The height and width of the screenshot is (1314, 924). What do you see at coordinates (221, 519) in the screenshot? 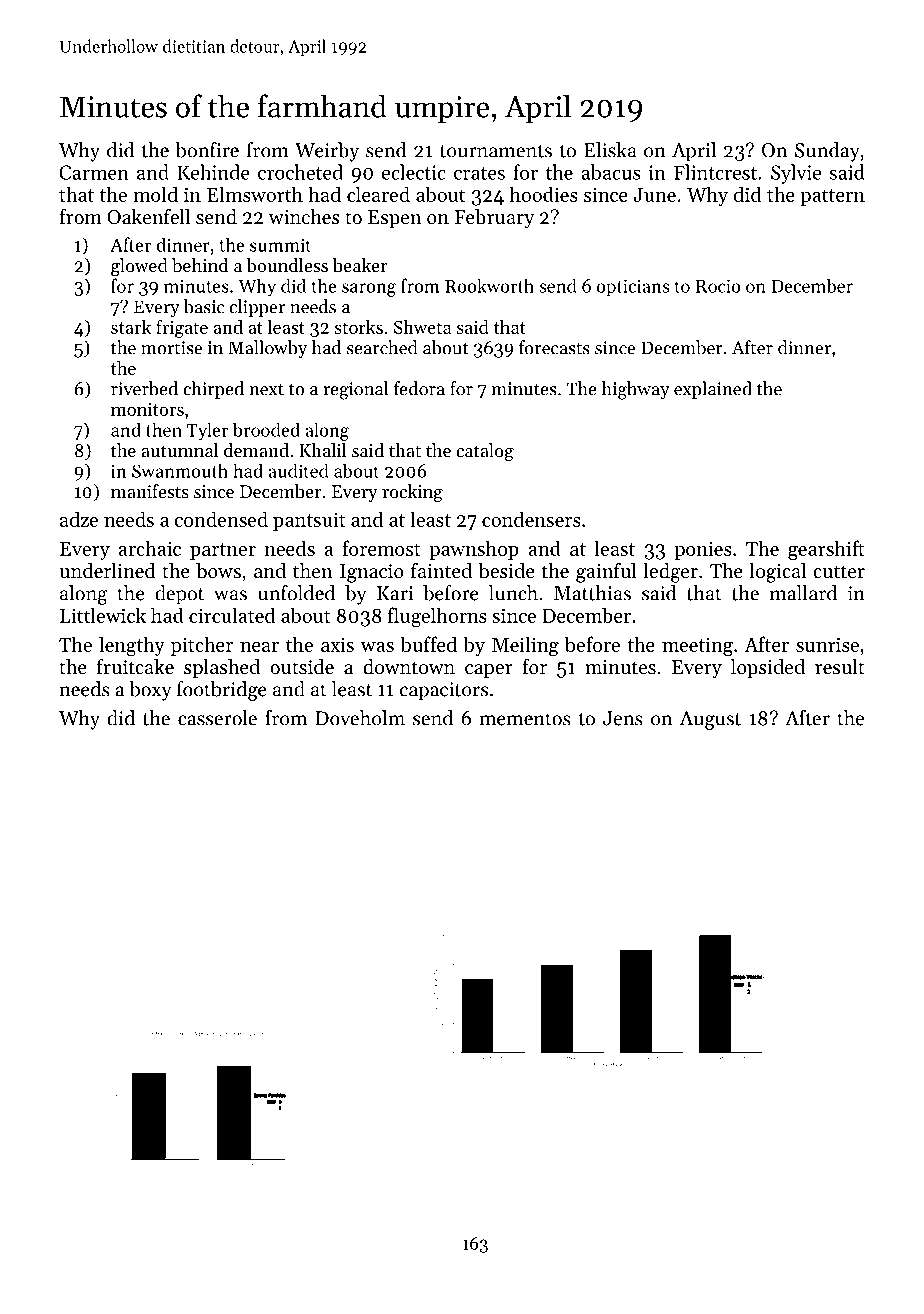
I see `condensed` at bounding box center [221, 519].
